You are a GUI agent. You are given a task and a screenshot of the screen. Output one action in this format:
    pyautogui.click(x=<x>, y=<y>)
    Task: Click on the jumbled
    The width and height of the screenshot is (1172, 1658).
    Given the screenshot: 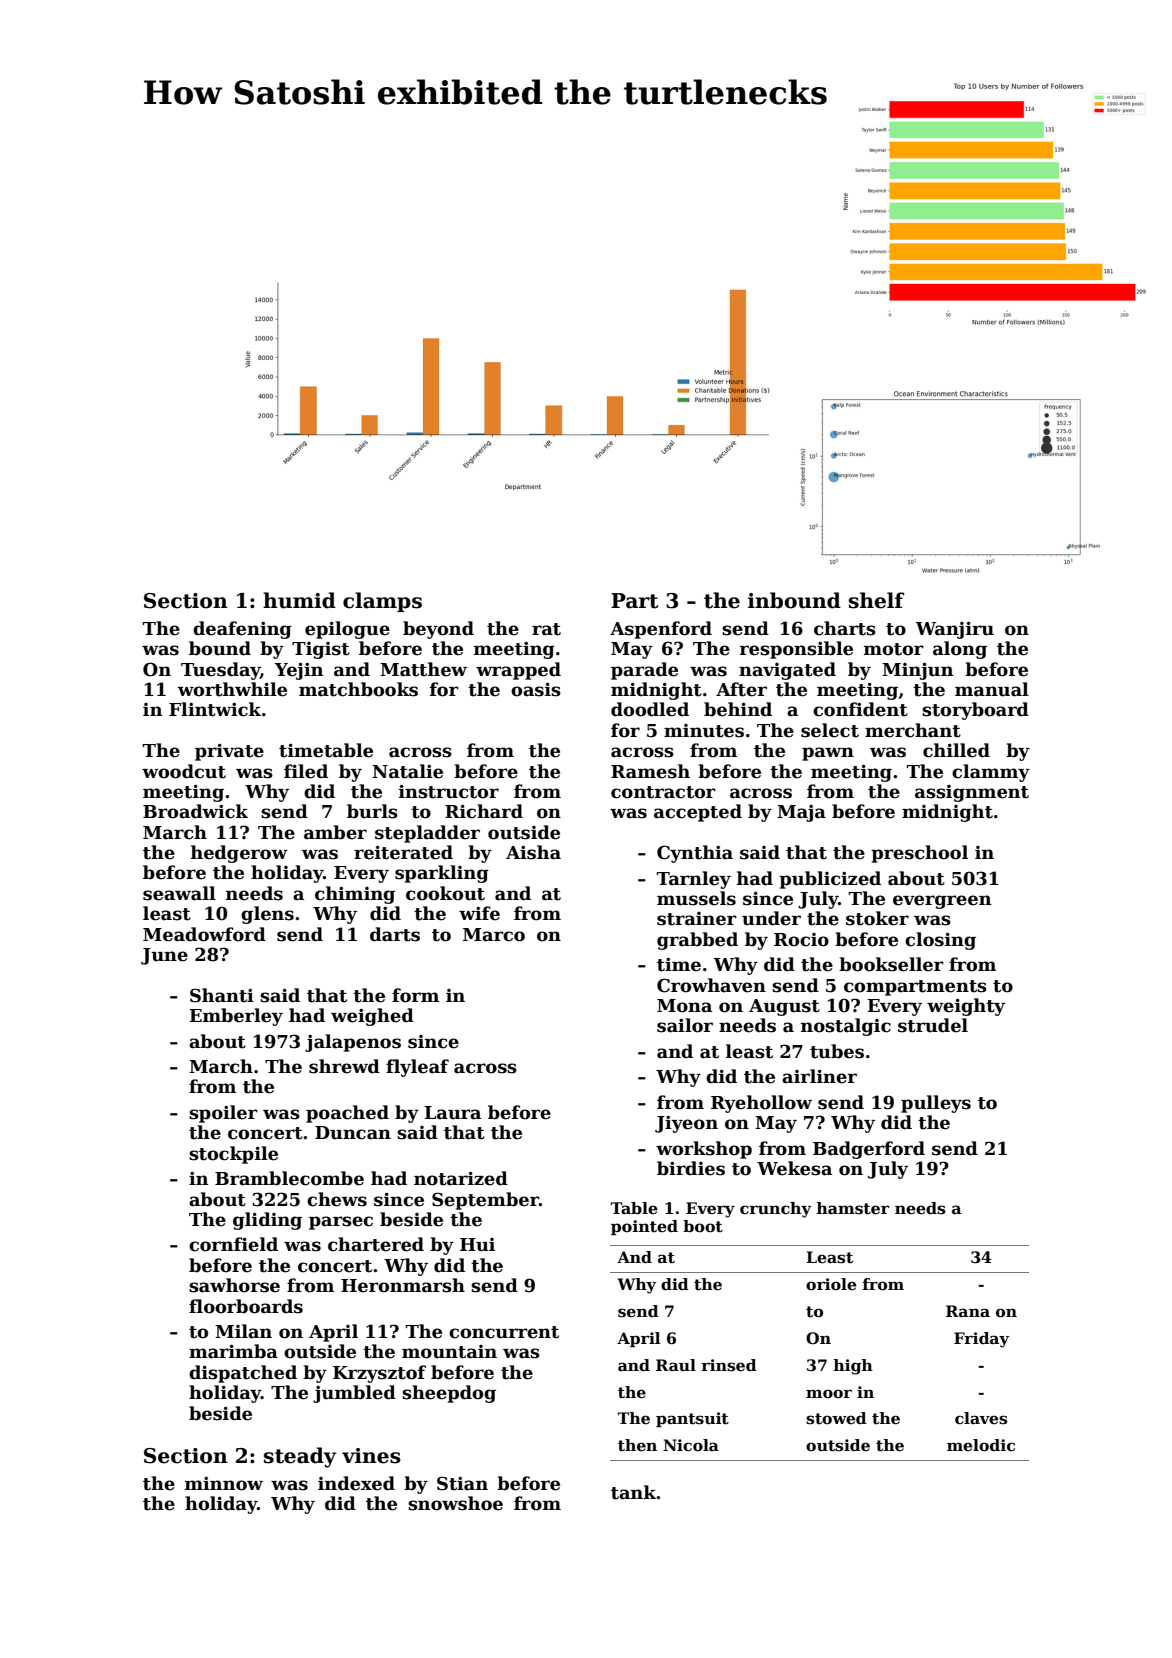 What is the action you would take?
    pyautogui.click(x=354, y=1394)
